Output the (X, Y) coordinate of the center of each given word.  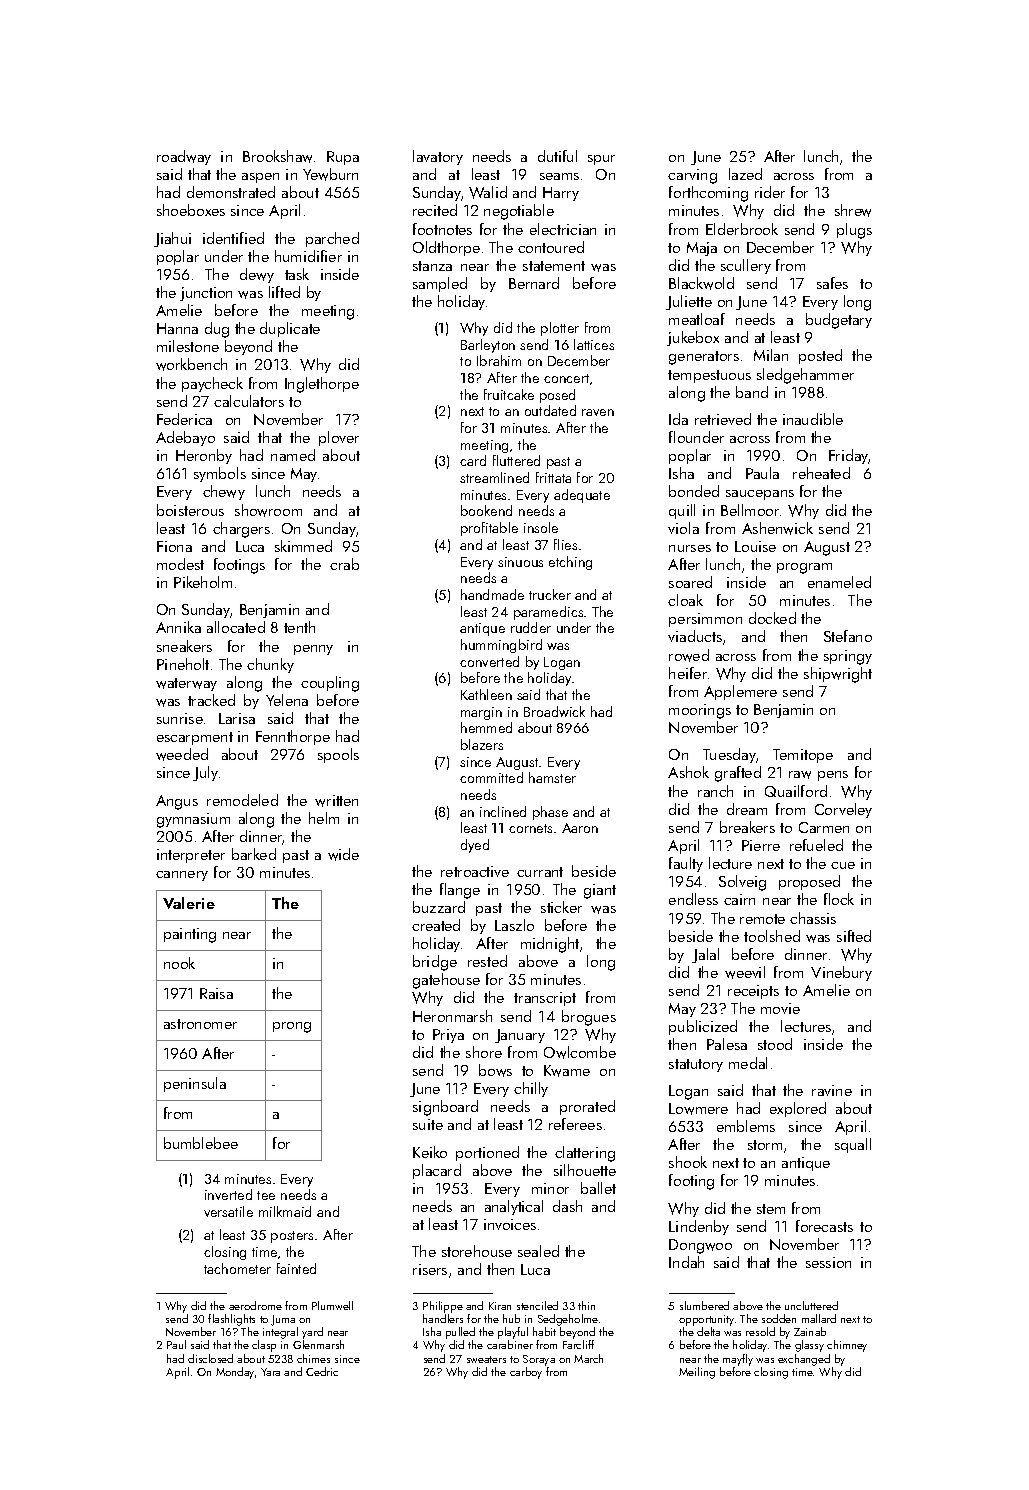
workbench (191, 364)
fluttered (516, 460)
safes (832, 283)
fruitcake (509, 394)
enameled (839, 582)
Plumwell (332, 1305)
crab (344, 564)
